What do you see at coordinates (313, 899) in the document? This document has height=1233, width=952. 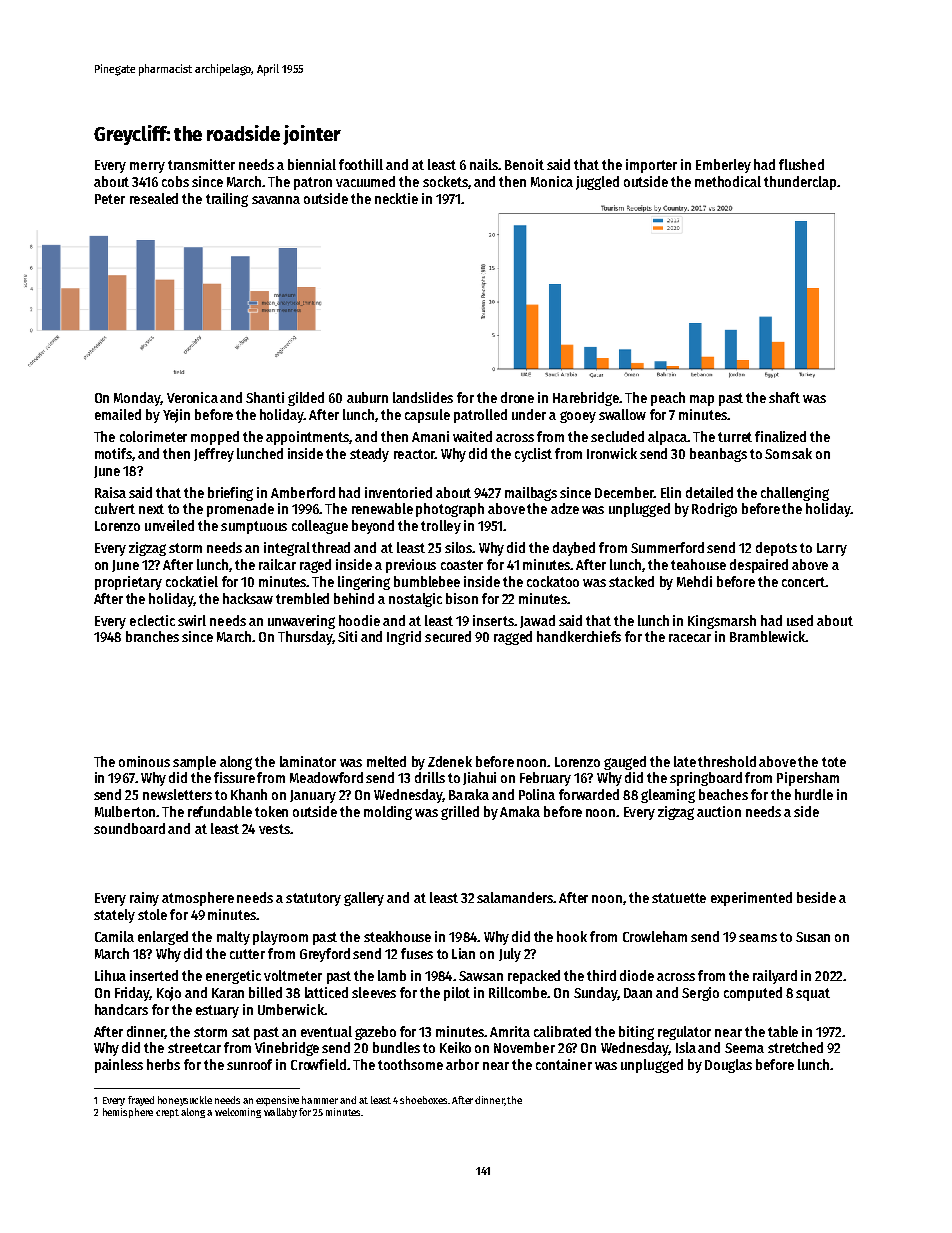 I see `statutory` at bounding box center [313, 899].
